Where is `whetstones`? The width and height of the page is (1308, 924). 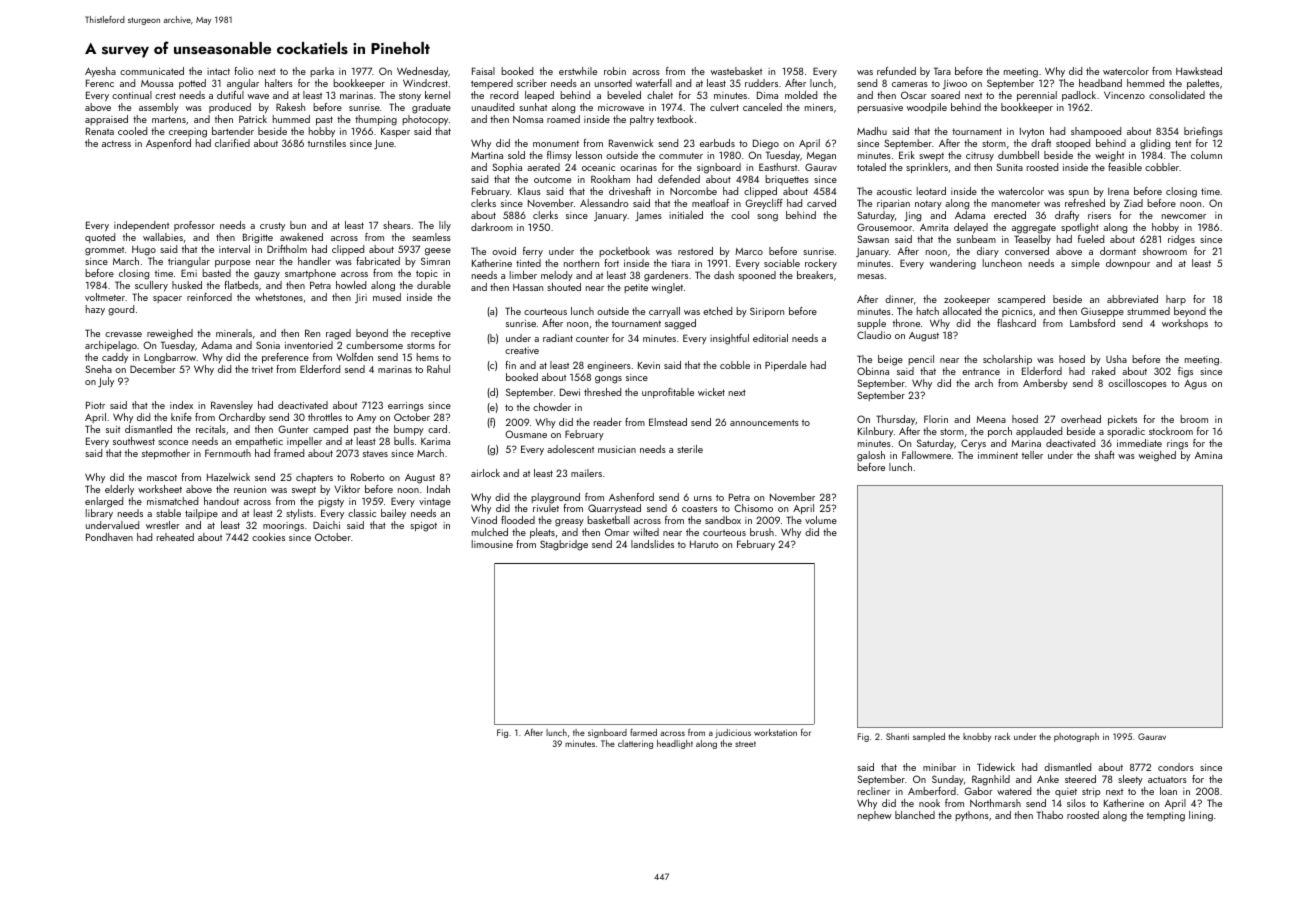
whetstones is located at coordinates (279, 297).
